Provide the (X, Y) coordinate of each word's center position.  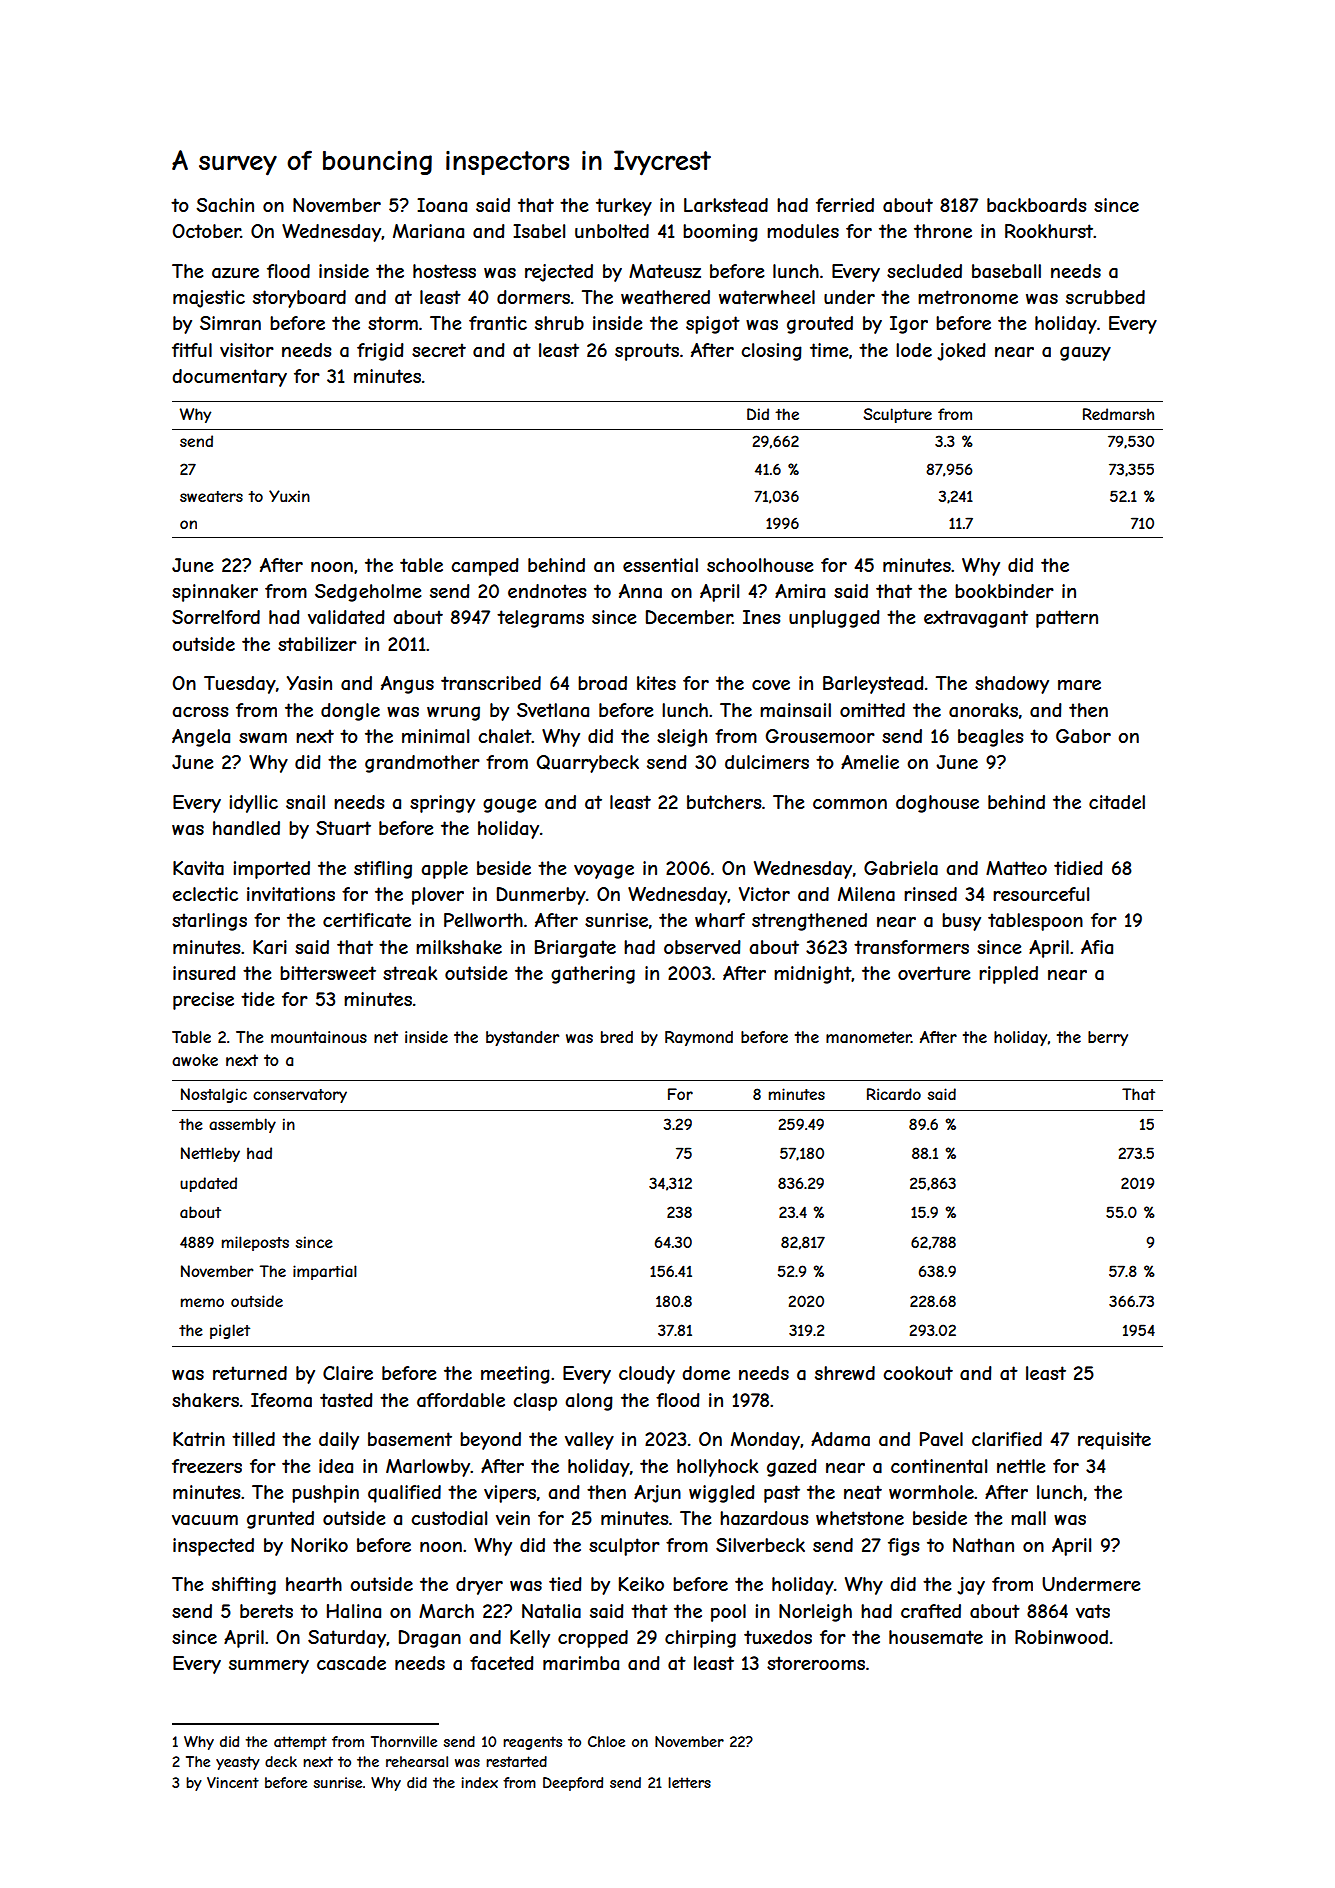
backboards (1036, 205)
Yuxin (289, 496)
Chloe (606, 1741)
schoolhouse (760, 565)
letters (689, 1782)
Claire (348, 1373)
